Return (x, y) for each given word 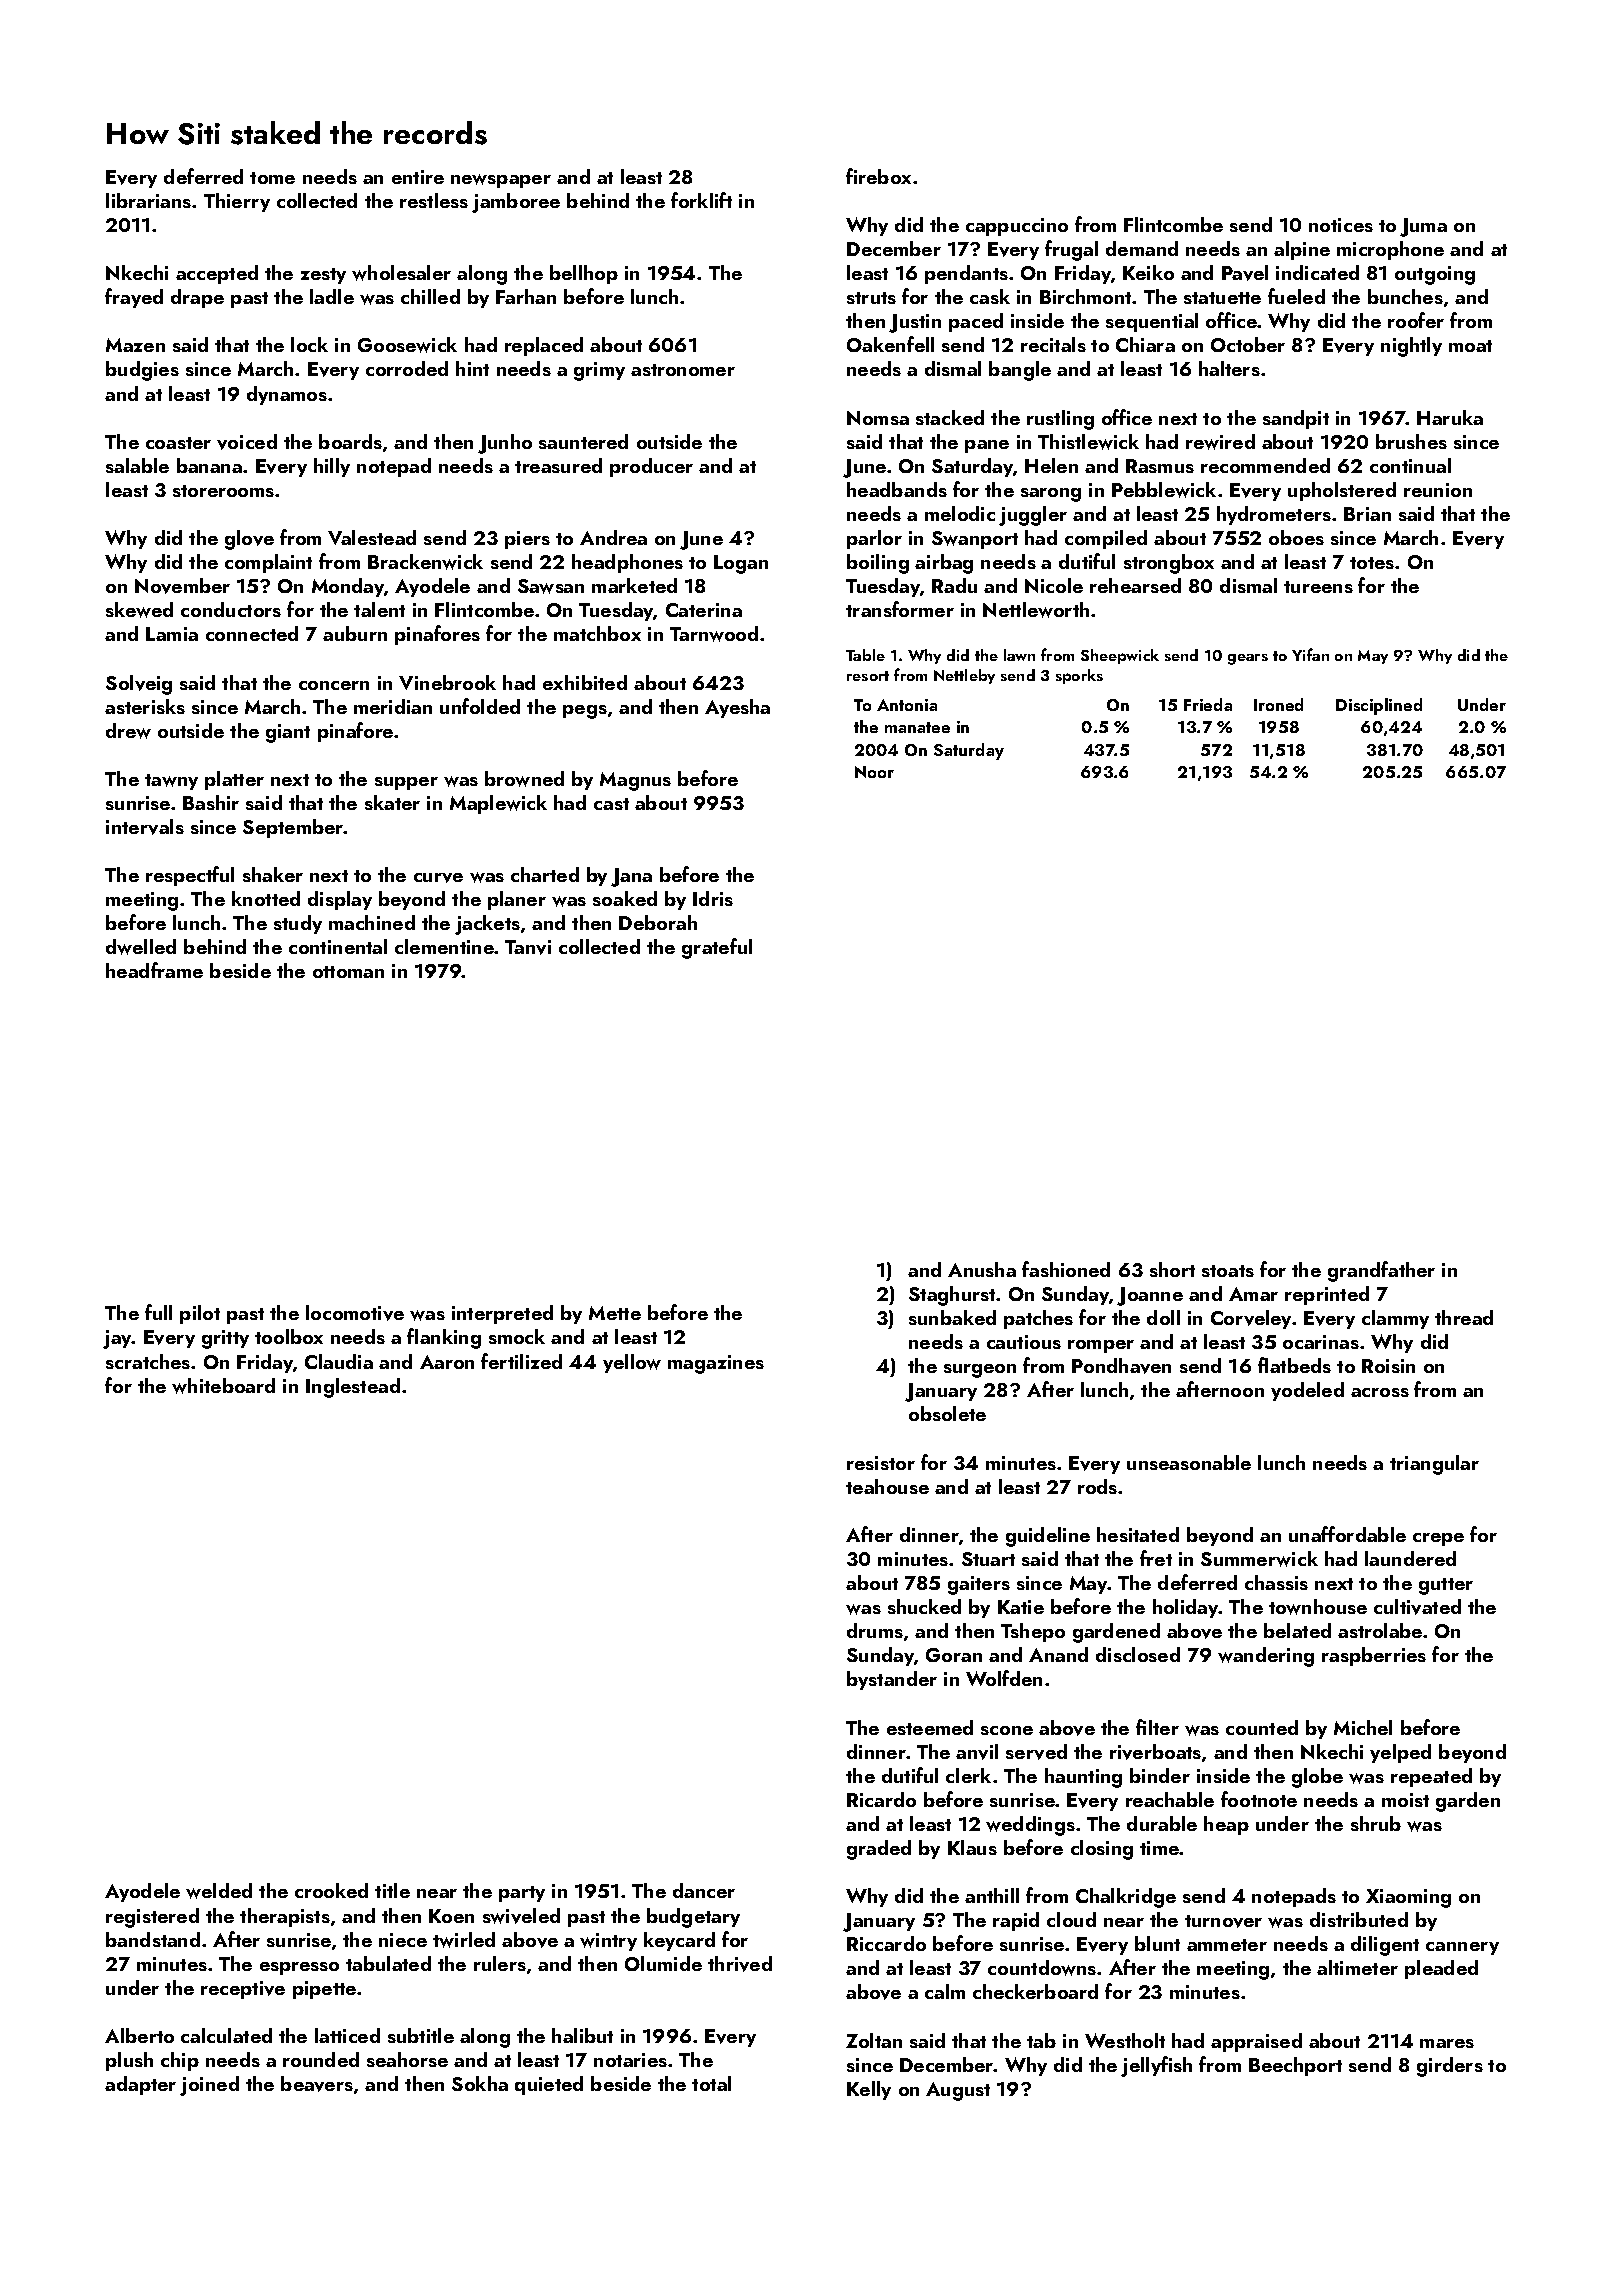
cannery (1462, 1948)
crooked (331, 1890)
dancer (704, 1890)
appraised (1256, 2042)
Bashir (211, 802)
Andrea (613, 537)
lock (309, 344)
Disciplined (1379, 706)
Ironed (1278, 704)
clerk (968, 1775)
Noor (874, 772)
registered (152, 1918)
